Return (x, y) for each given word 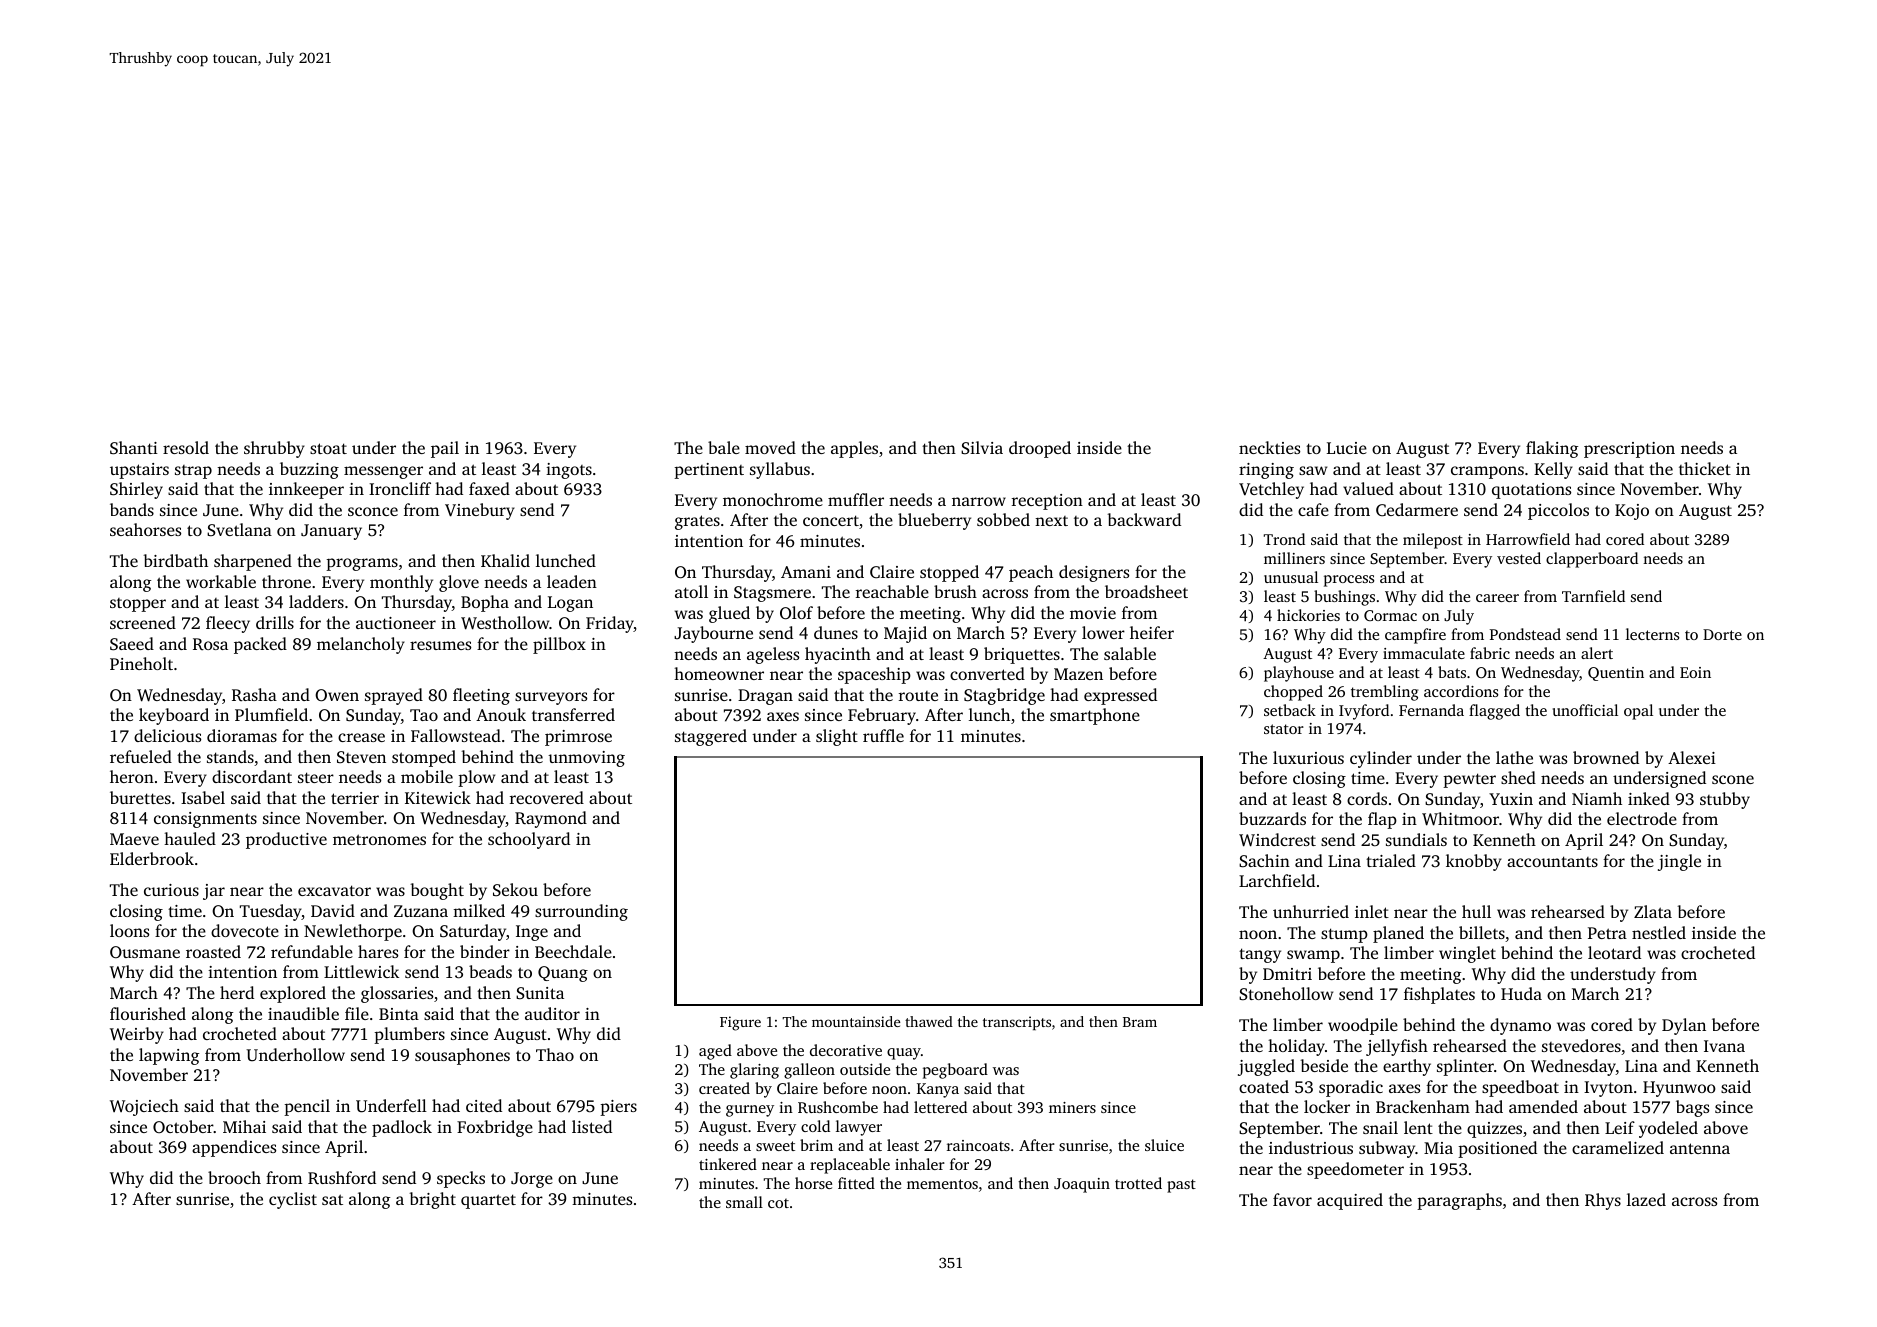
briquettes (1022, 655)
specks (461, 1179)
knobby (1474, 862)
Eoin (1695, 672)
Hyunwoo (1679, 1089)
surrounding (581, 912)
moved (770, 447)
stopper (138, 605)
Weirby (137, 1035)
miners (1072, 1107)
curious (171, 890)
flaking (1552, 449)
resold (186, 447)
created (724, 1088)
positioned (1497, 1149)
